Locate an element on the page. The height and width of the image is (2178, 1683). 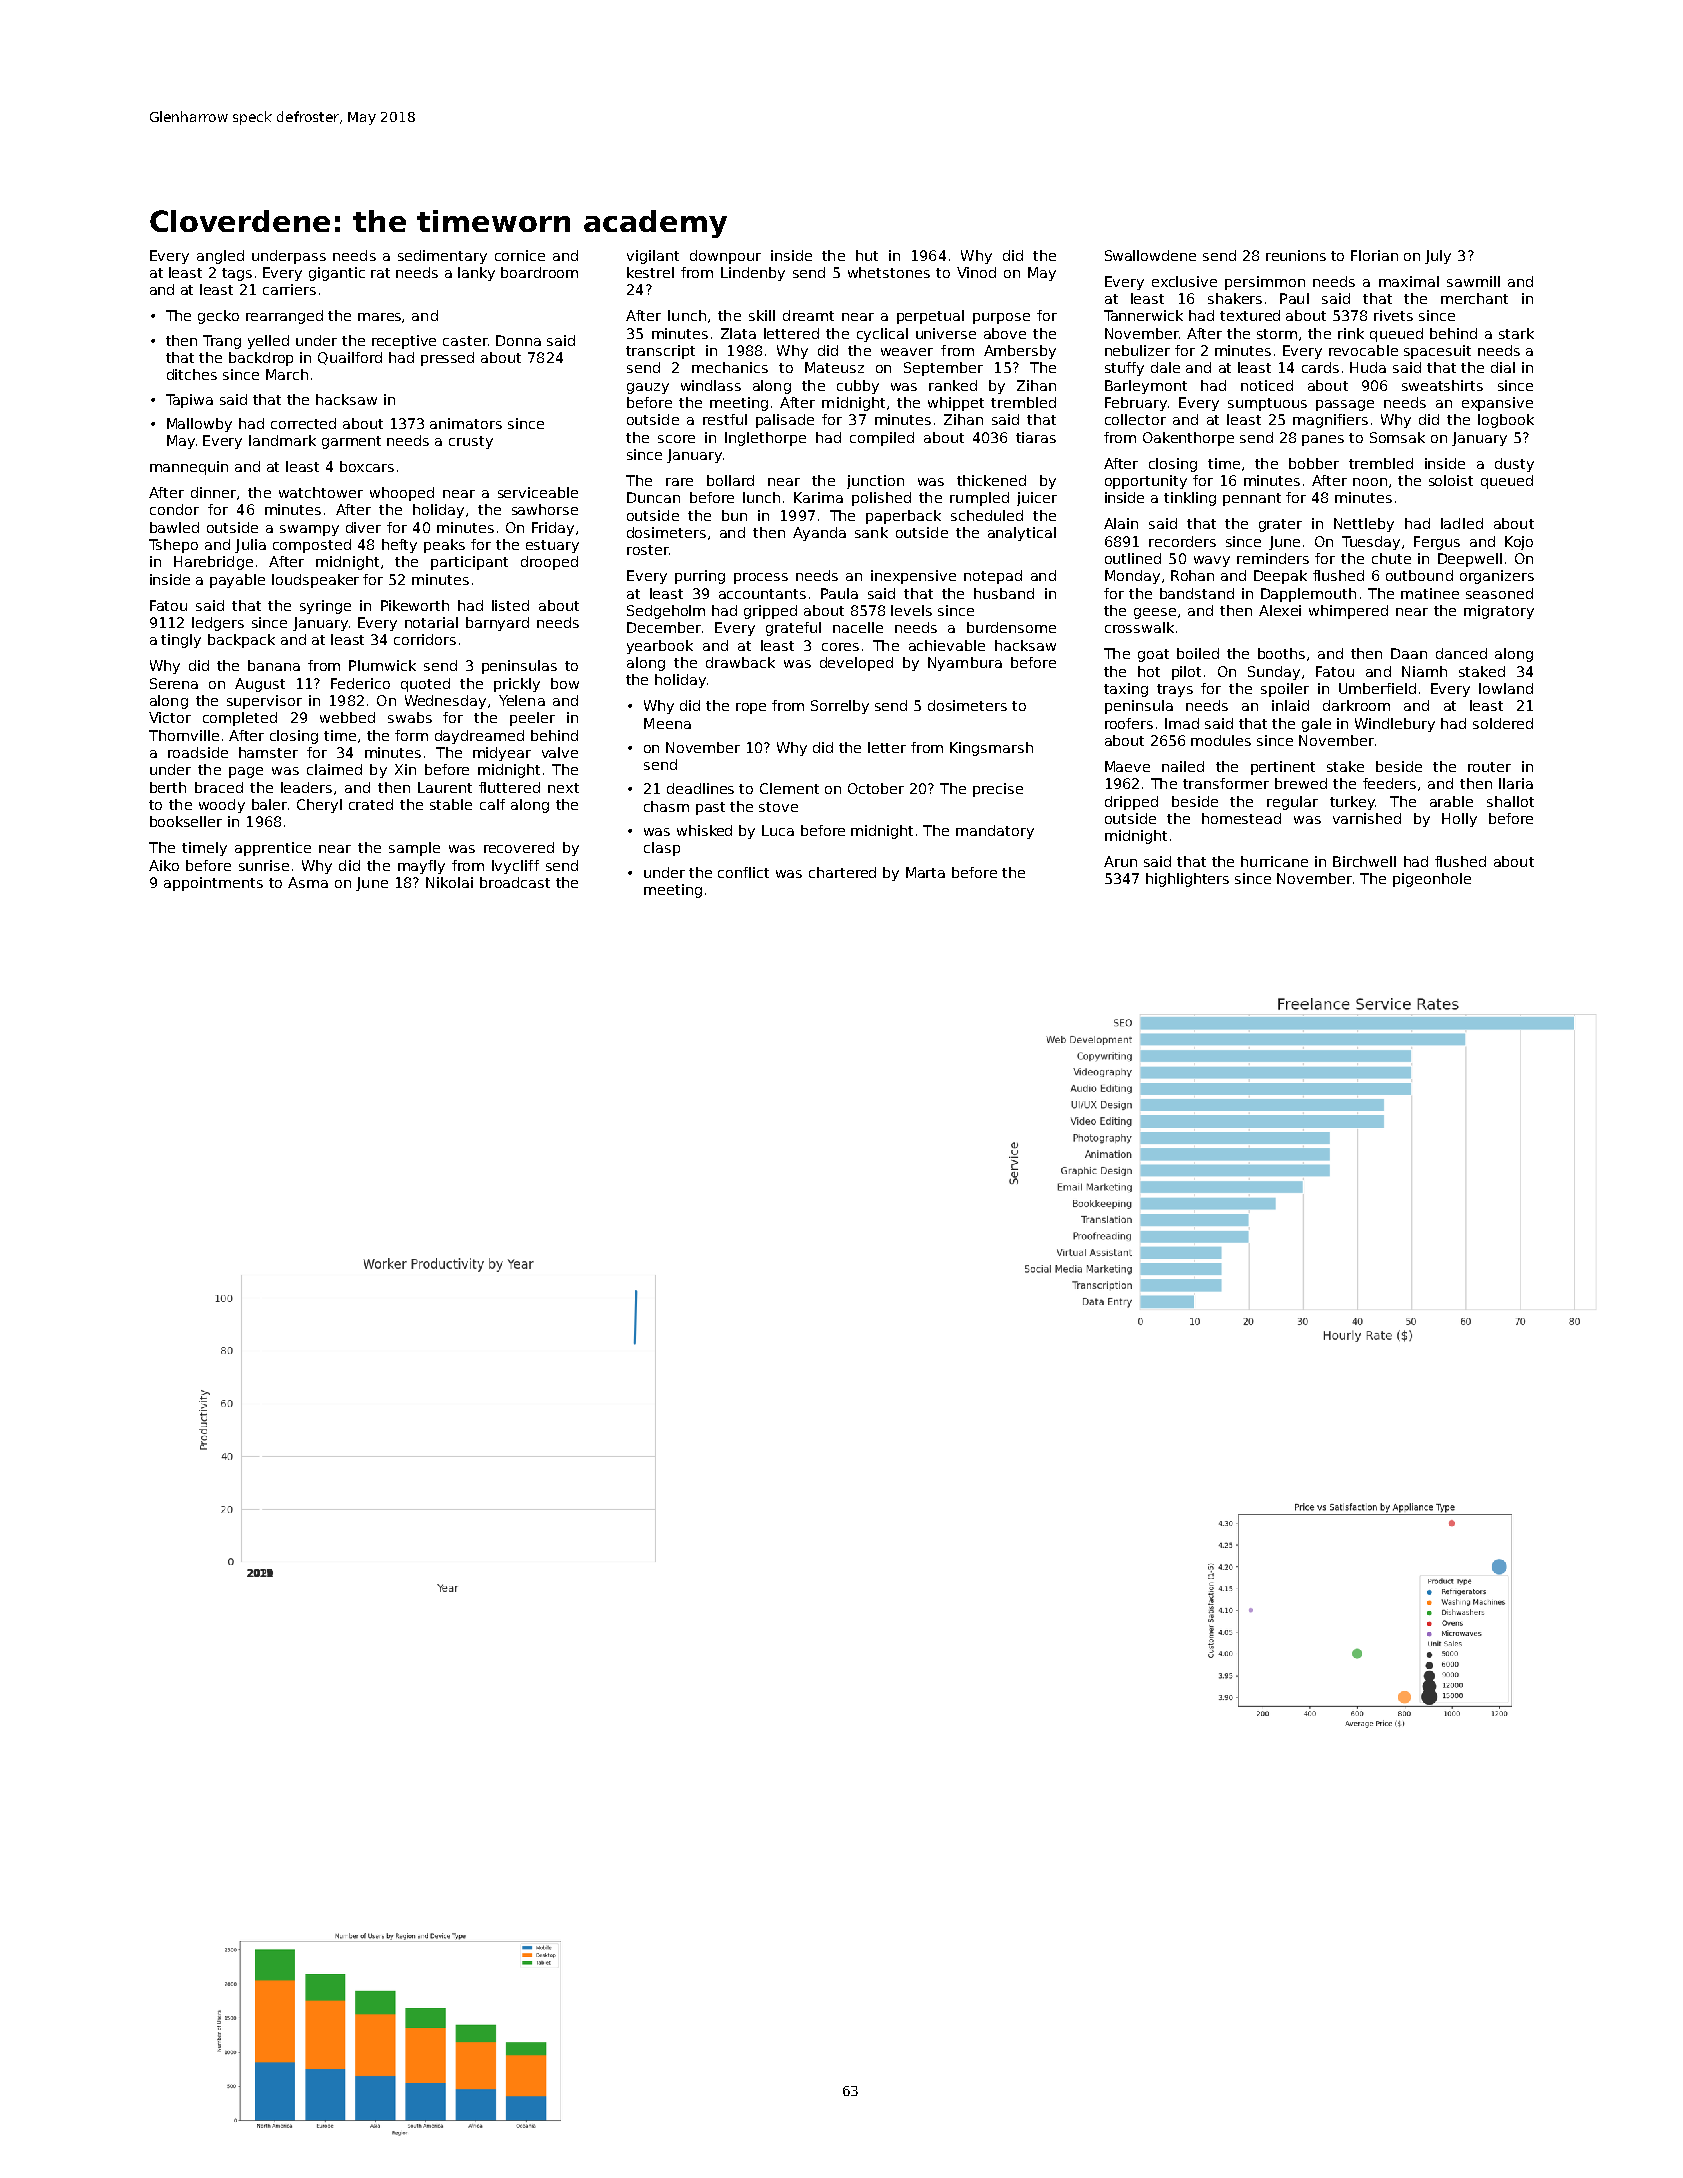
bookseller is located at coordinates (186, 821).
